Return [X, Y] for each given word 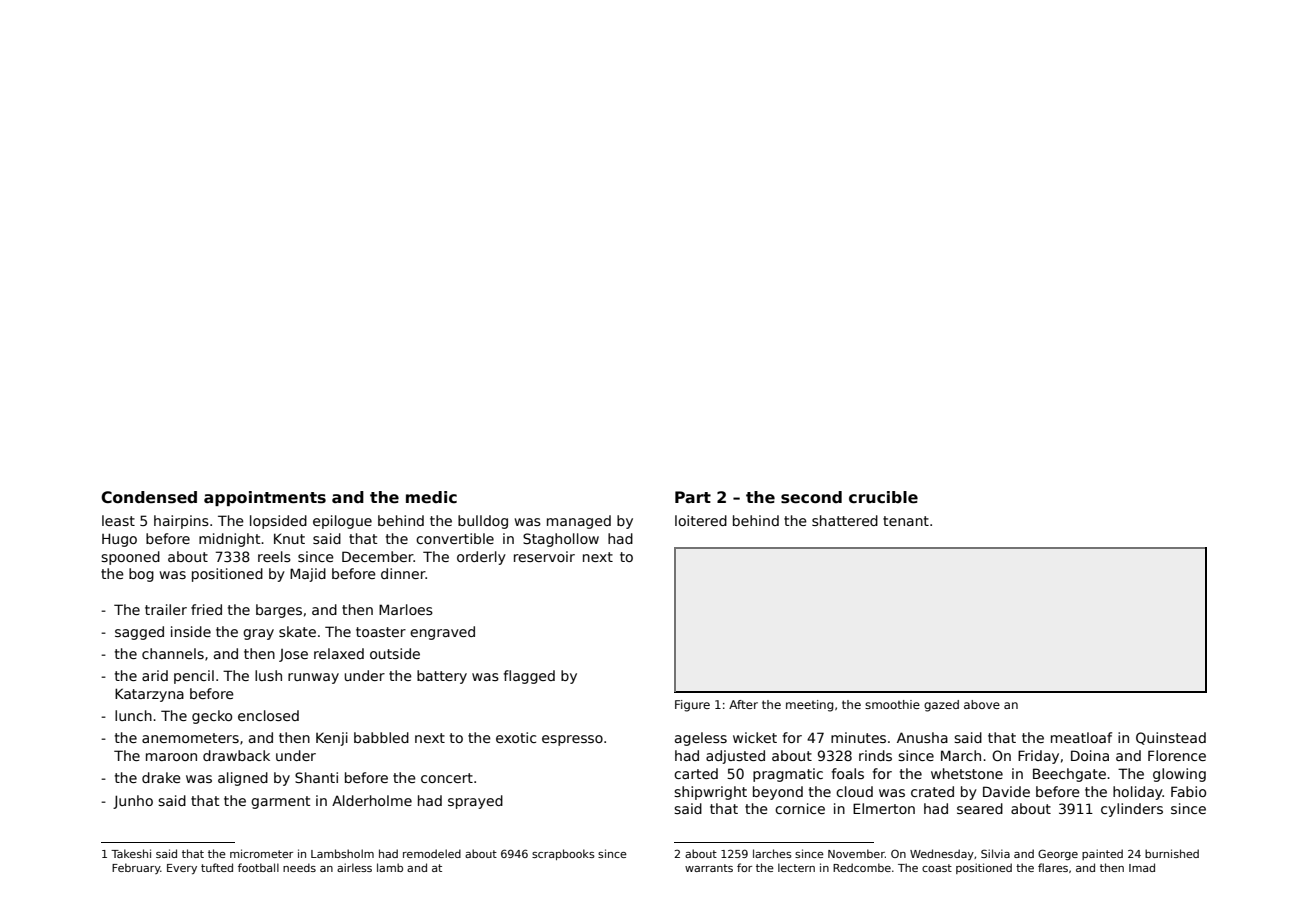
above [982, 704]
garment [280, 802]
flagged [529, 677]
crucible [883, 497]
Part [693, 497]
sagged [139, 633]
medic [431, 497]
